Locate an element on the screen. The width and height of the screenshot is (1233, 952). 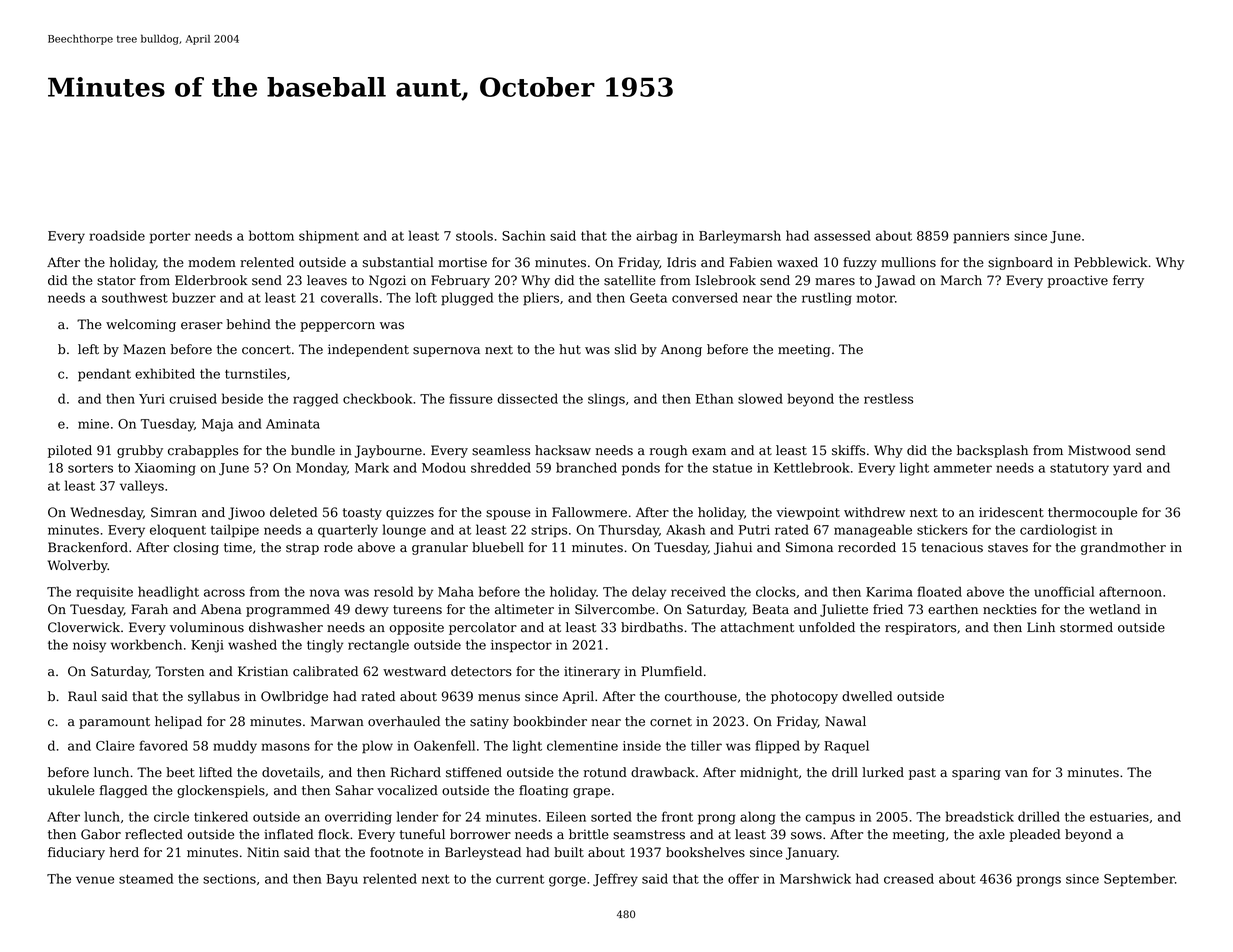
wetland is located at coordinates (1115, 609).
